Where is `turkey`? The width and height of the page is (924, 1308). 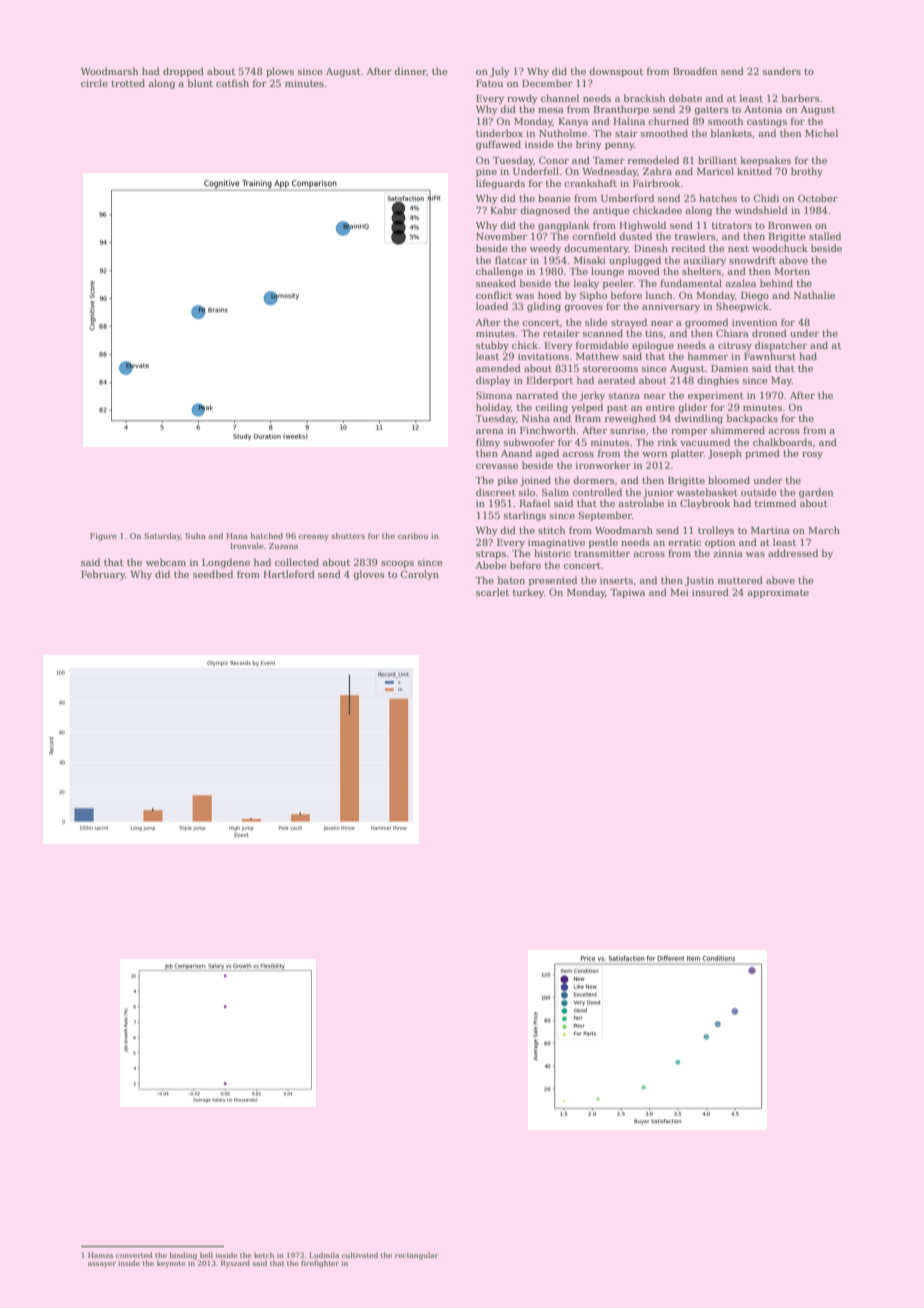
turkey is located at coordinates (528, 593).
